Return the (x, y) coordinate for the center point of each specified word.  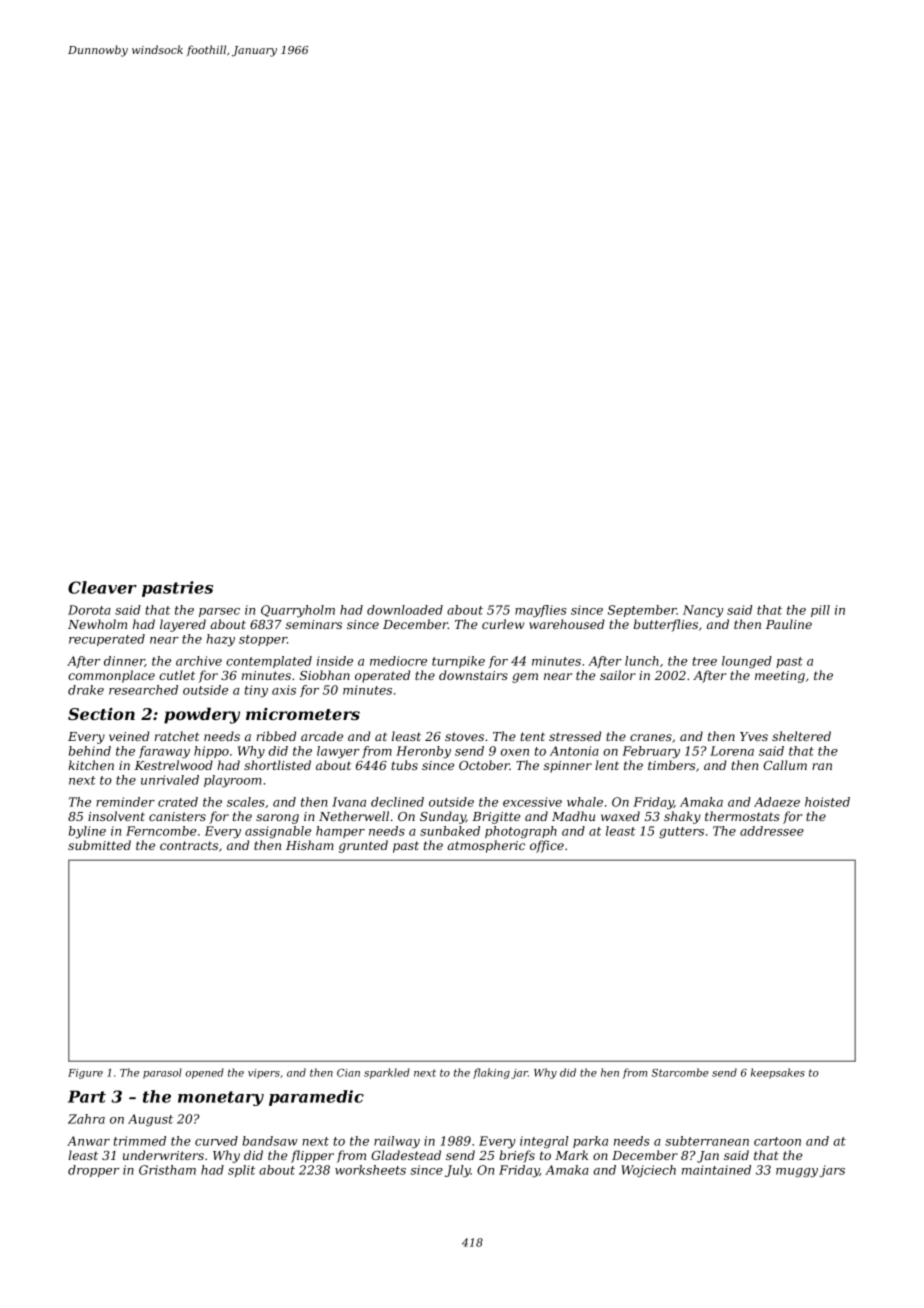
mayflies (541, 611)
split (241, 1171)
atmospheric (486, 846)
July (458, 1171)
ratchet (177, 736)
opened (204, 1073)
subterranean (707, 1141)
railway (397, 1142)
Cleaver (102, 587)
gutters (681, 832)
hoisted (827, 802)
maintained (716, 1170)
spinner (568, 767)
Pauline (789, 624)
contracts (189, 845)
